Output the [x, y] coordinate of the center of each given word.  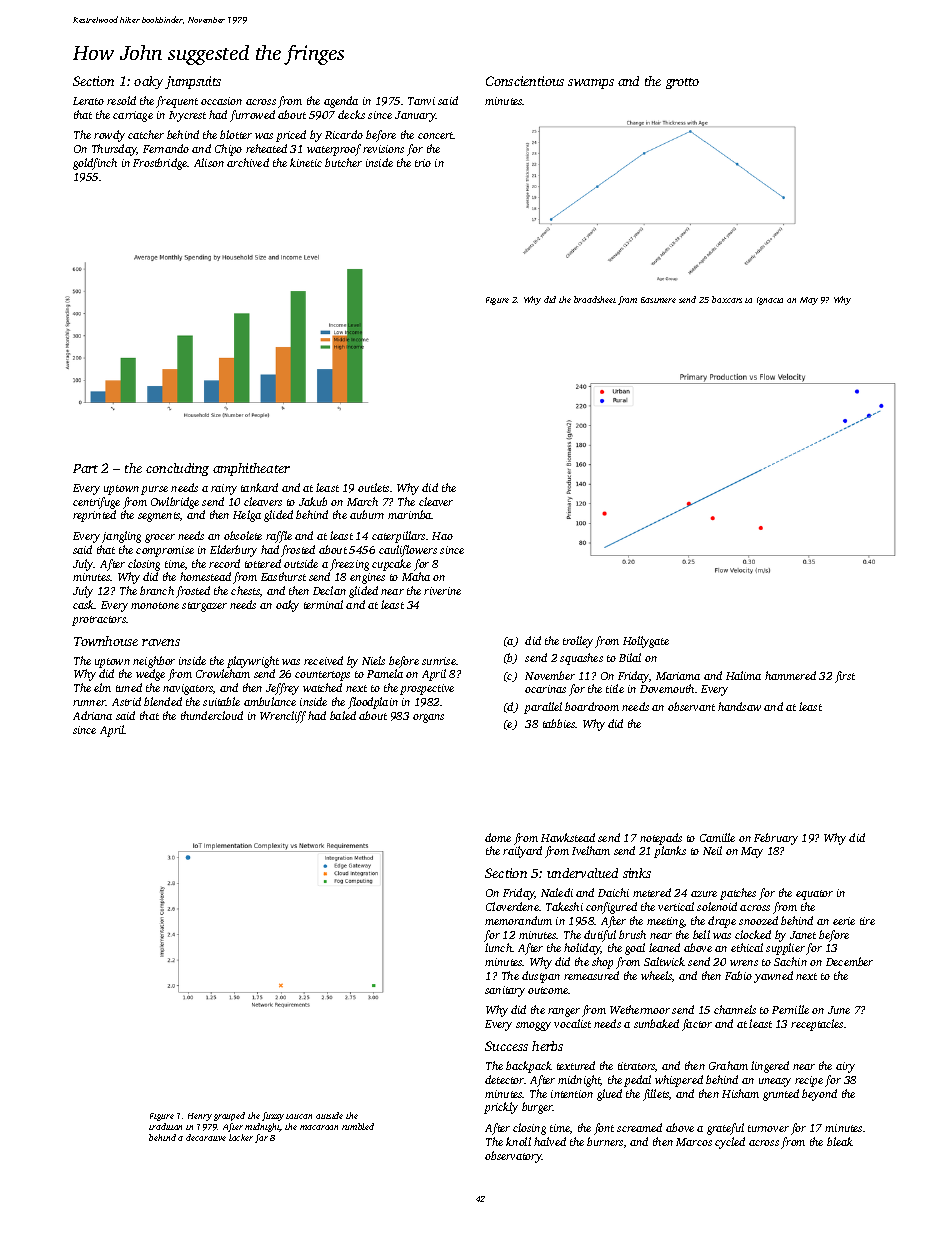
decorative [206, 1137]
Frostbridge [160, 164]
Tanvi [421, 101]
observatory [513, 1157]
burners [605, 1141]
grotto [682, 83]
